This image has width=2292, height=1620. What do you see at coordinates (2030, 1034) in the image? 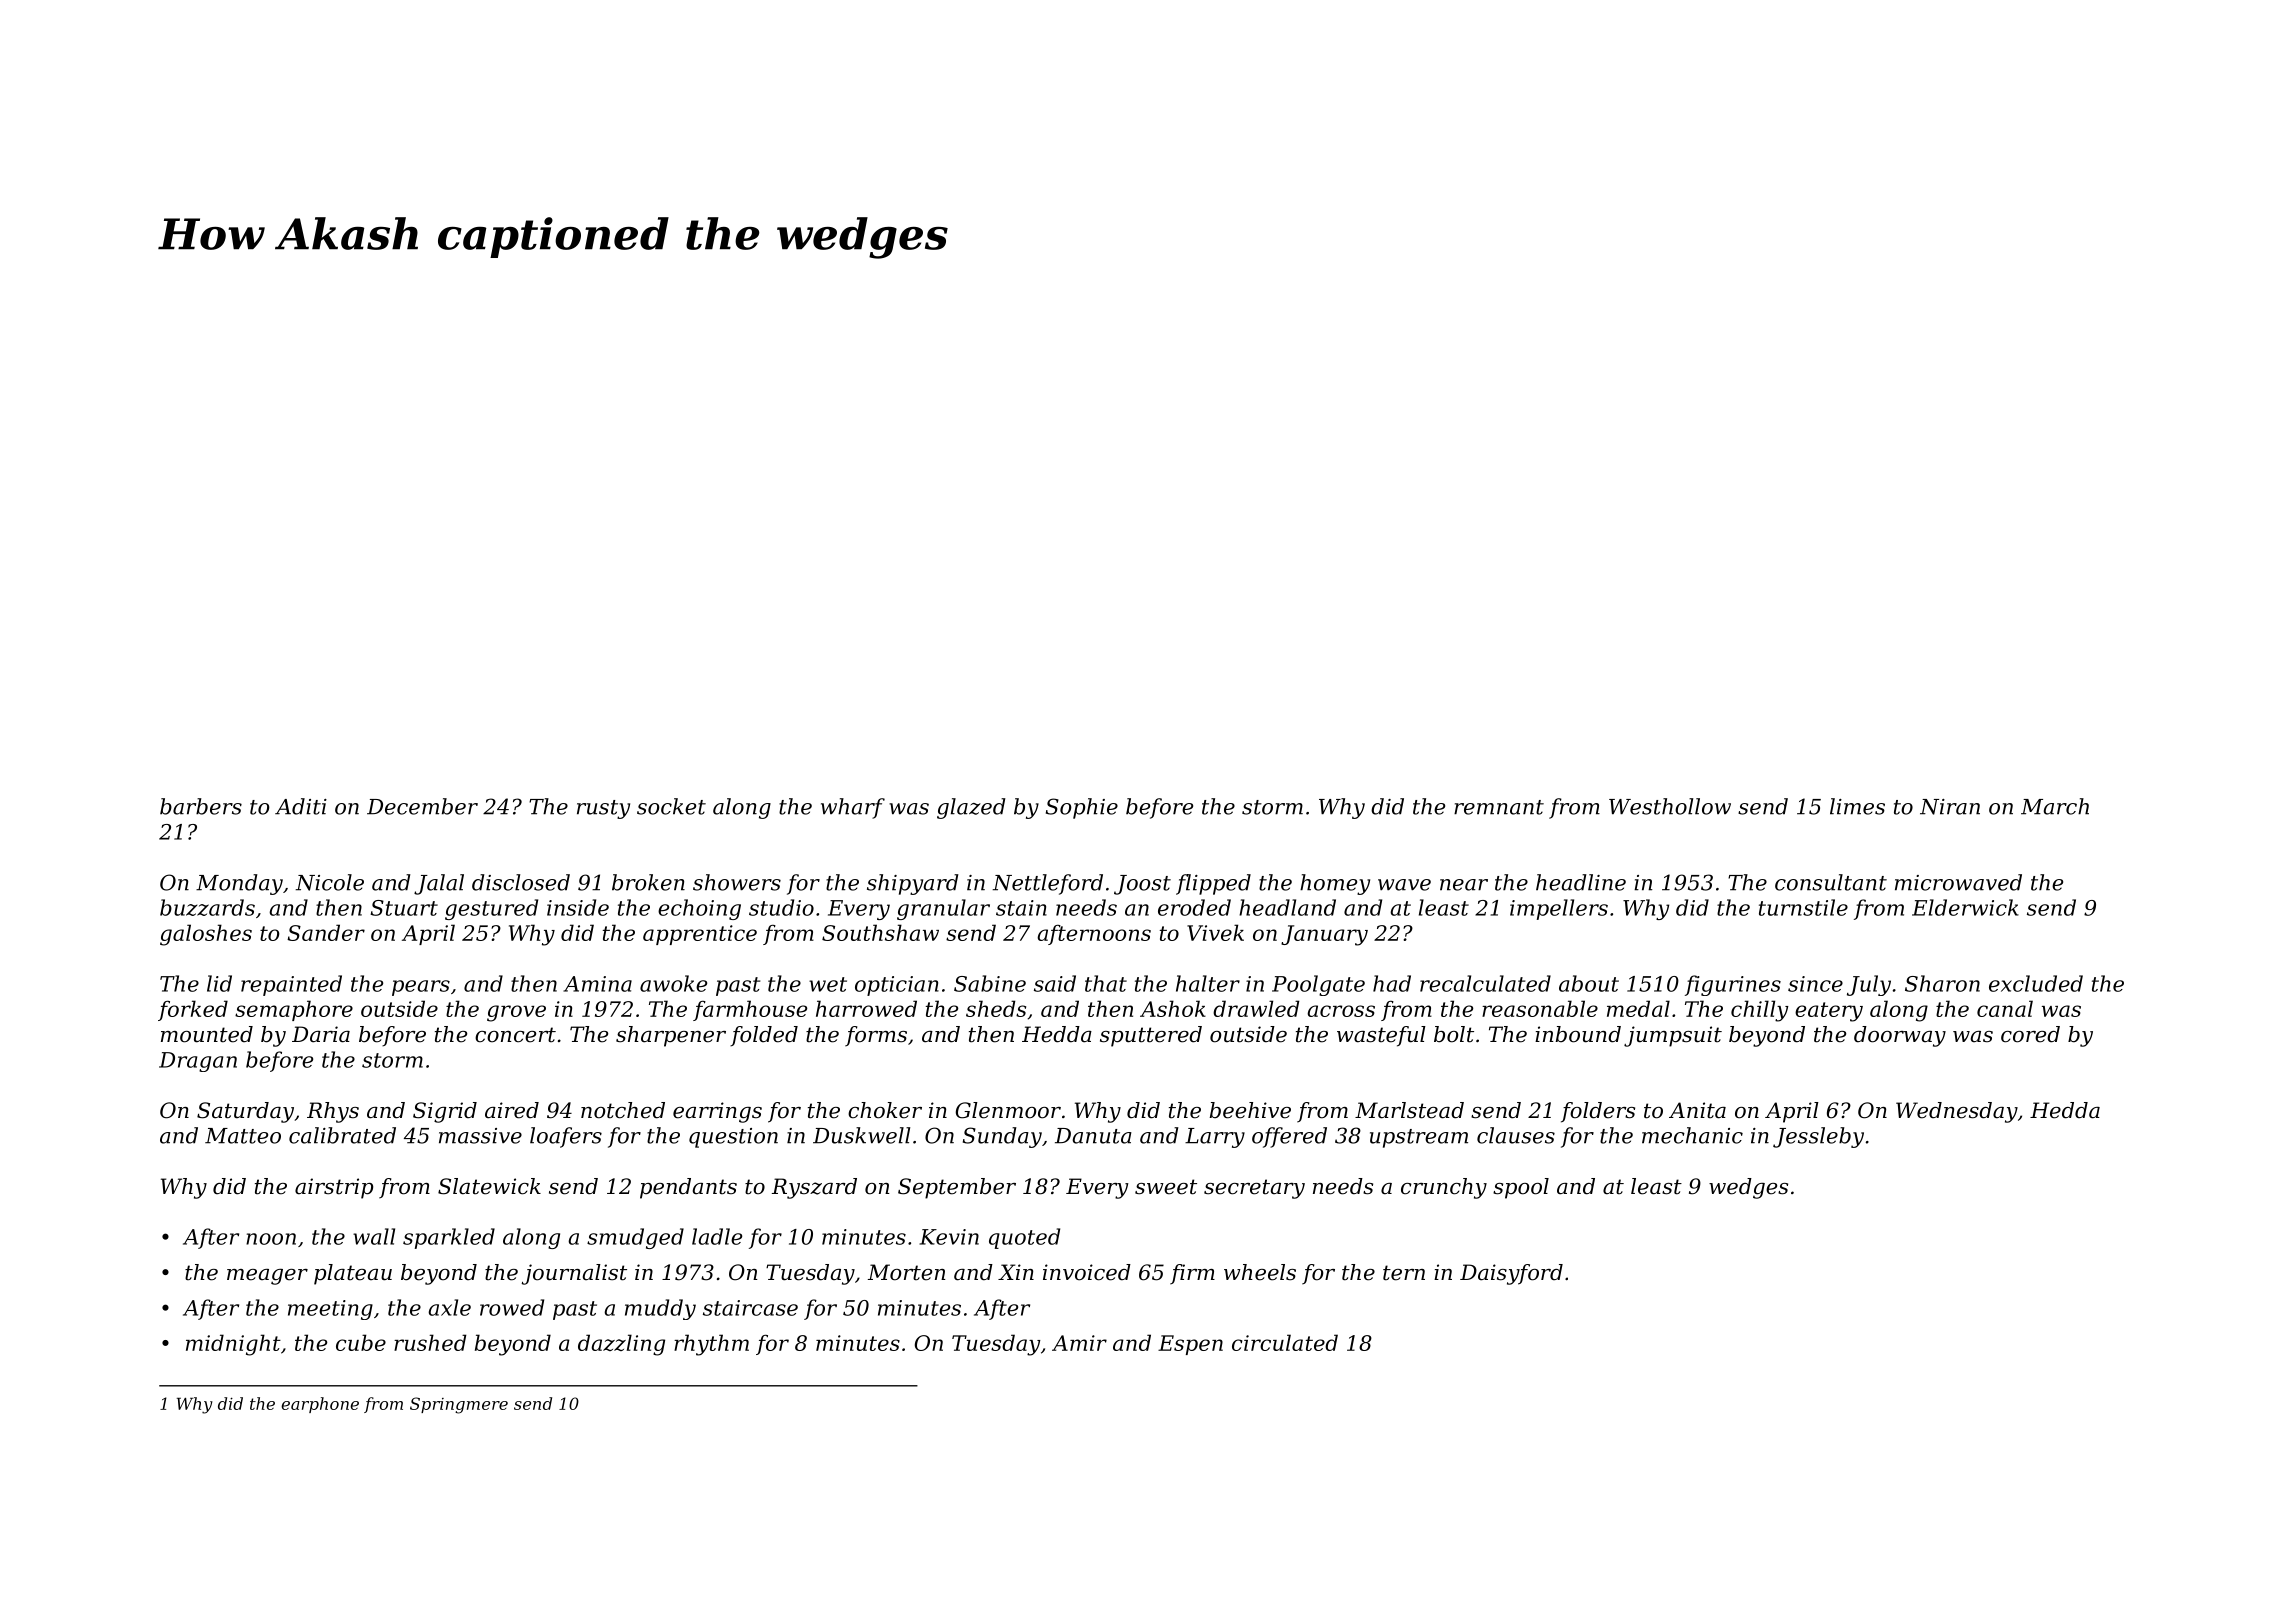
I see `cored` at bounding box center [2030, 1034].
